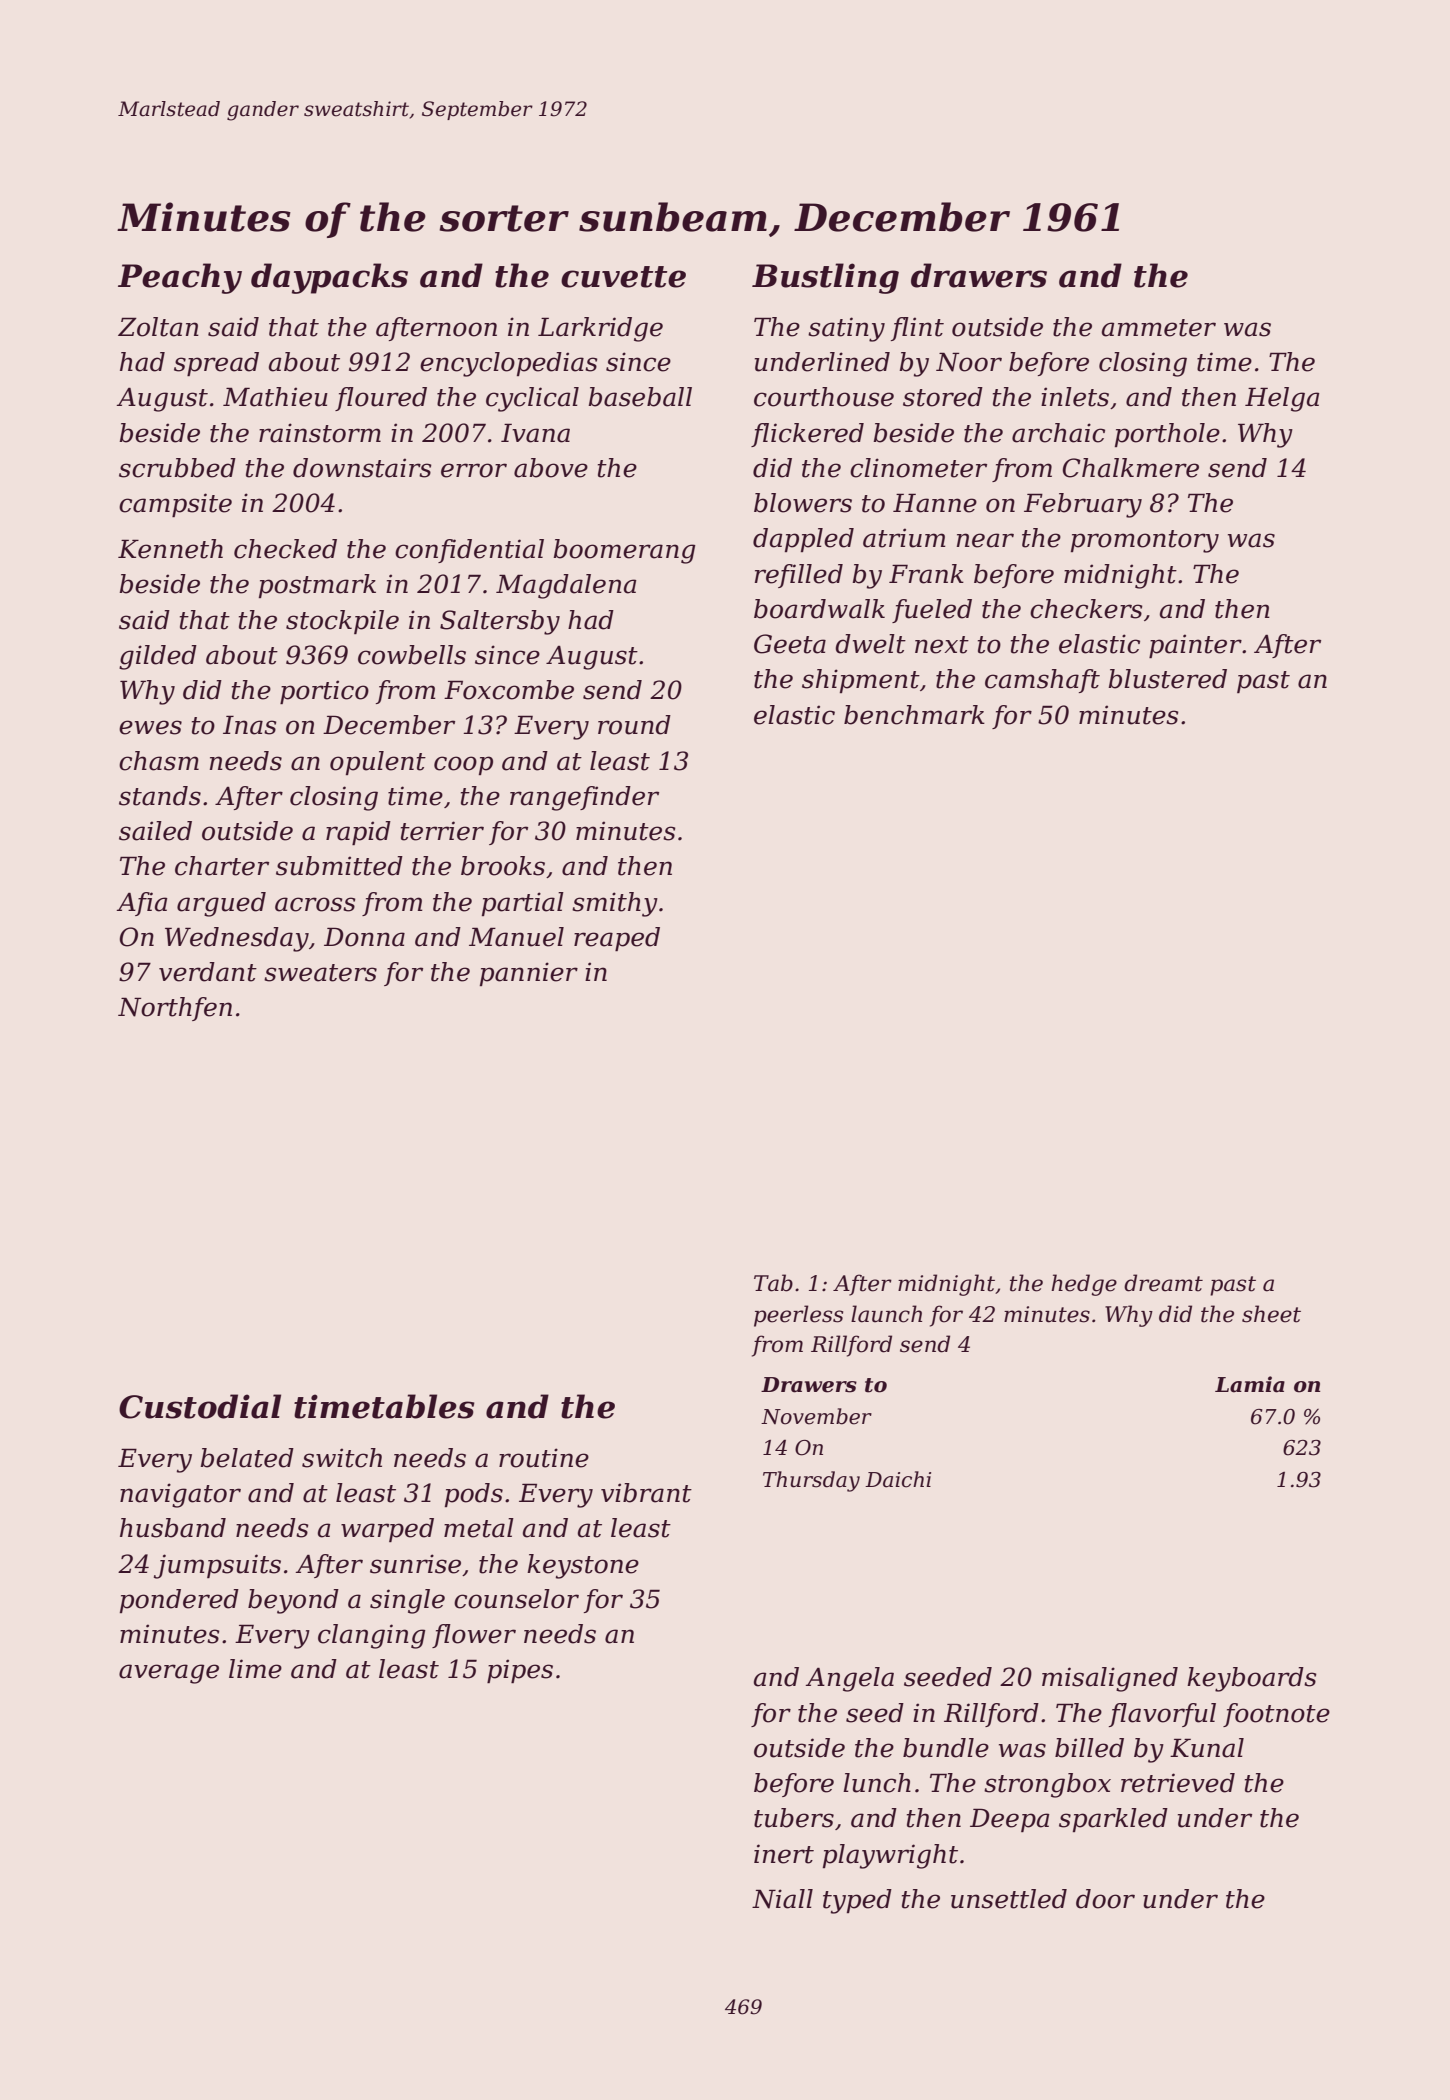 This screenshot has height=2100, width=1450. Describe the element at coordinates (342, 1458) in the screenshot. I see `switch` at that location.
